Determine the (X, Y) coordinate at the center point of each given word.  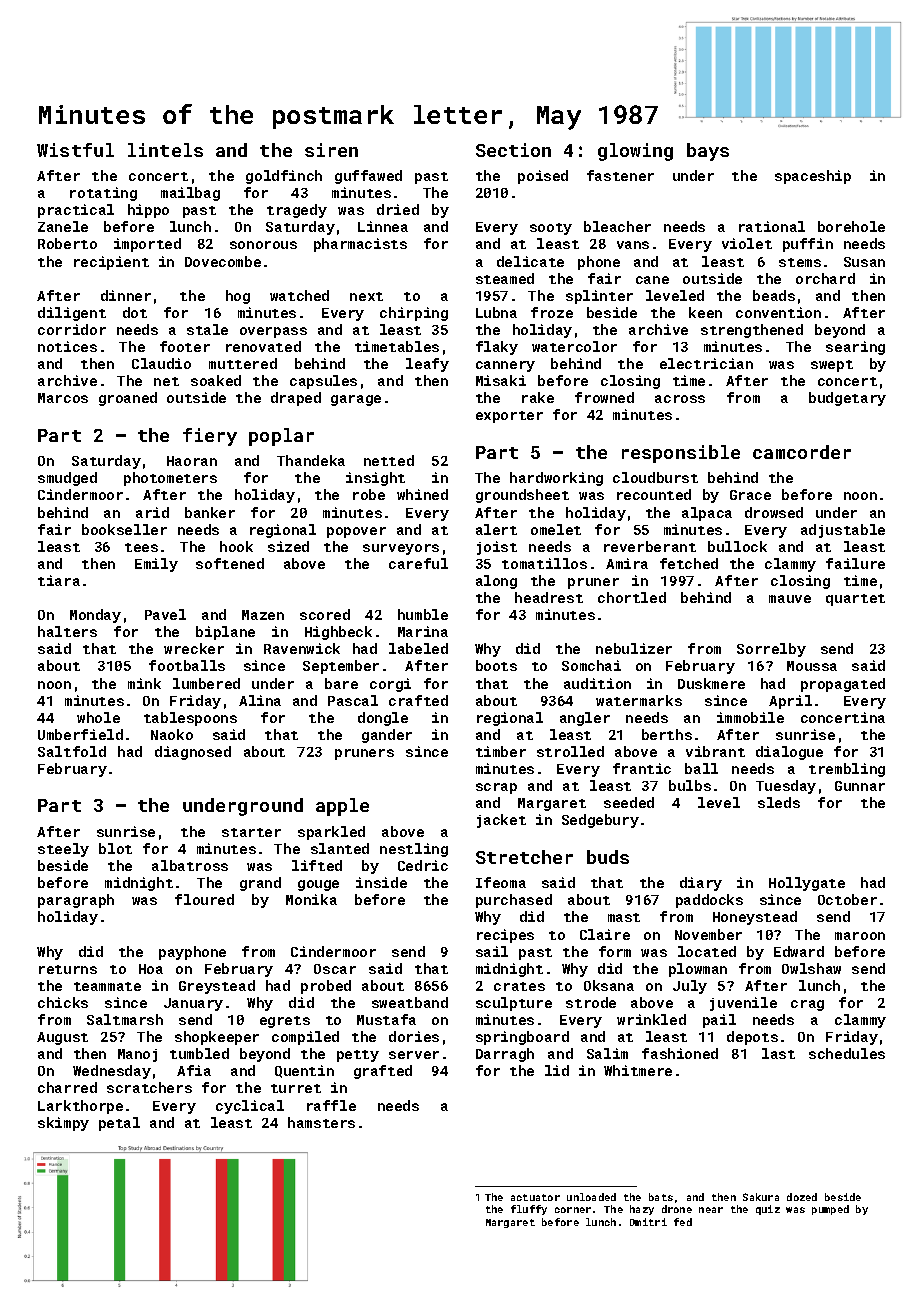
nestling (414, 850)
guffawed (368, 177)
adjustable (843, 531)
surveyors (401, 549)
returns (68, 969)
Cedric (423, 865)
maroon (860, 936)
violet (747, 243)
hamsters (321, 1122)
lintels (165, 150)
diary (701, 884)
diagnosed (193, 753)
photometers (170, 479)
